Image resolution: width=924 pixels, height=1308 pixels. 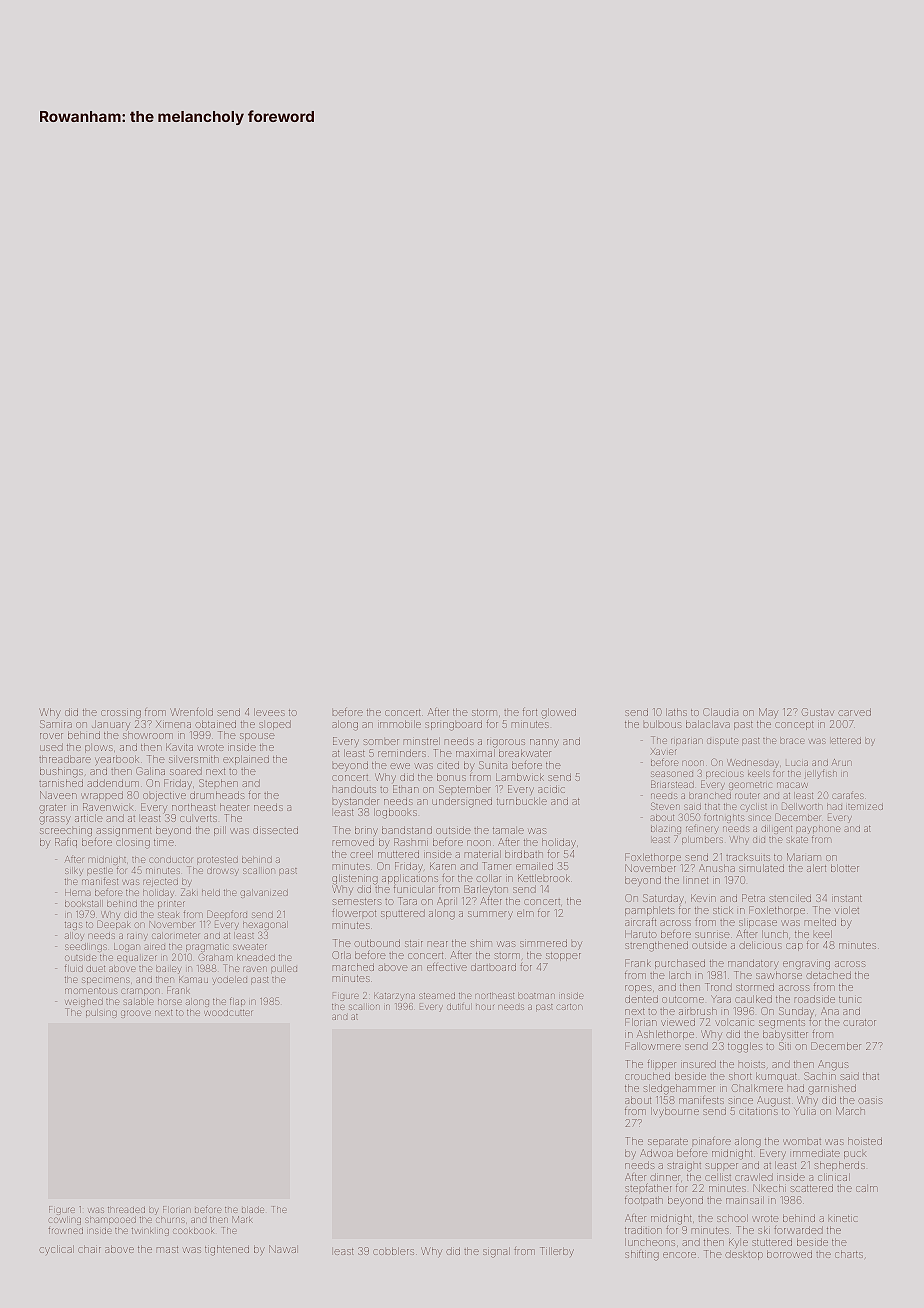 I want to click on charts, so click(x=848, y=1254).
